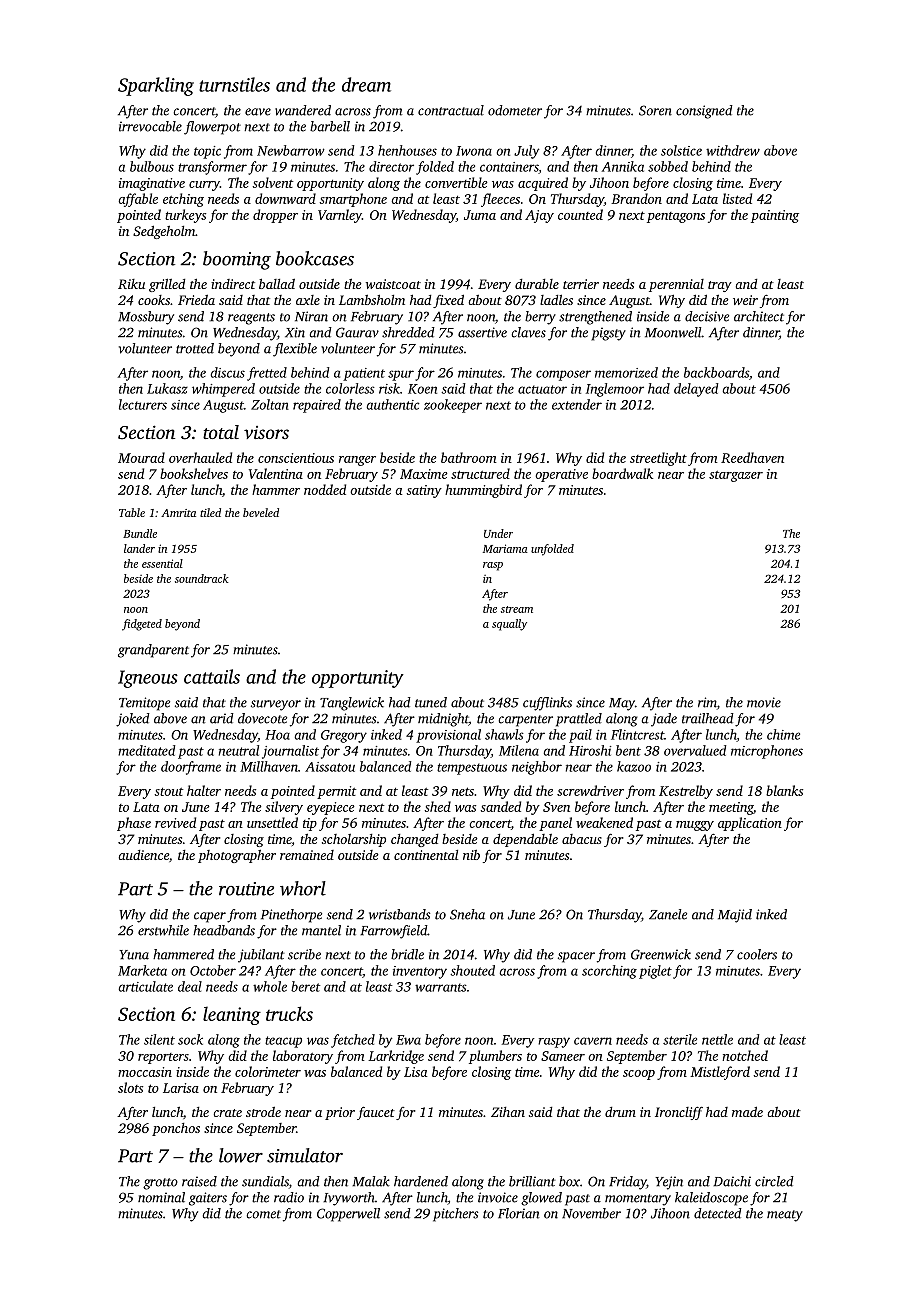  I want to click on October, so click(213, 970).
